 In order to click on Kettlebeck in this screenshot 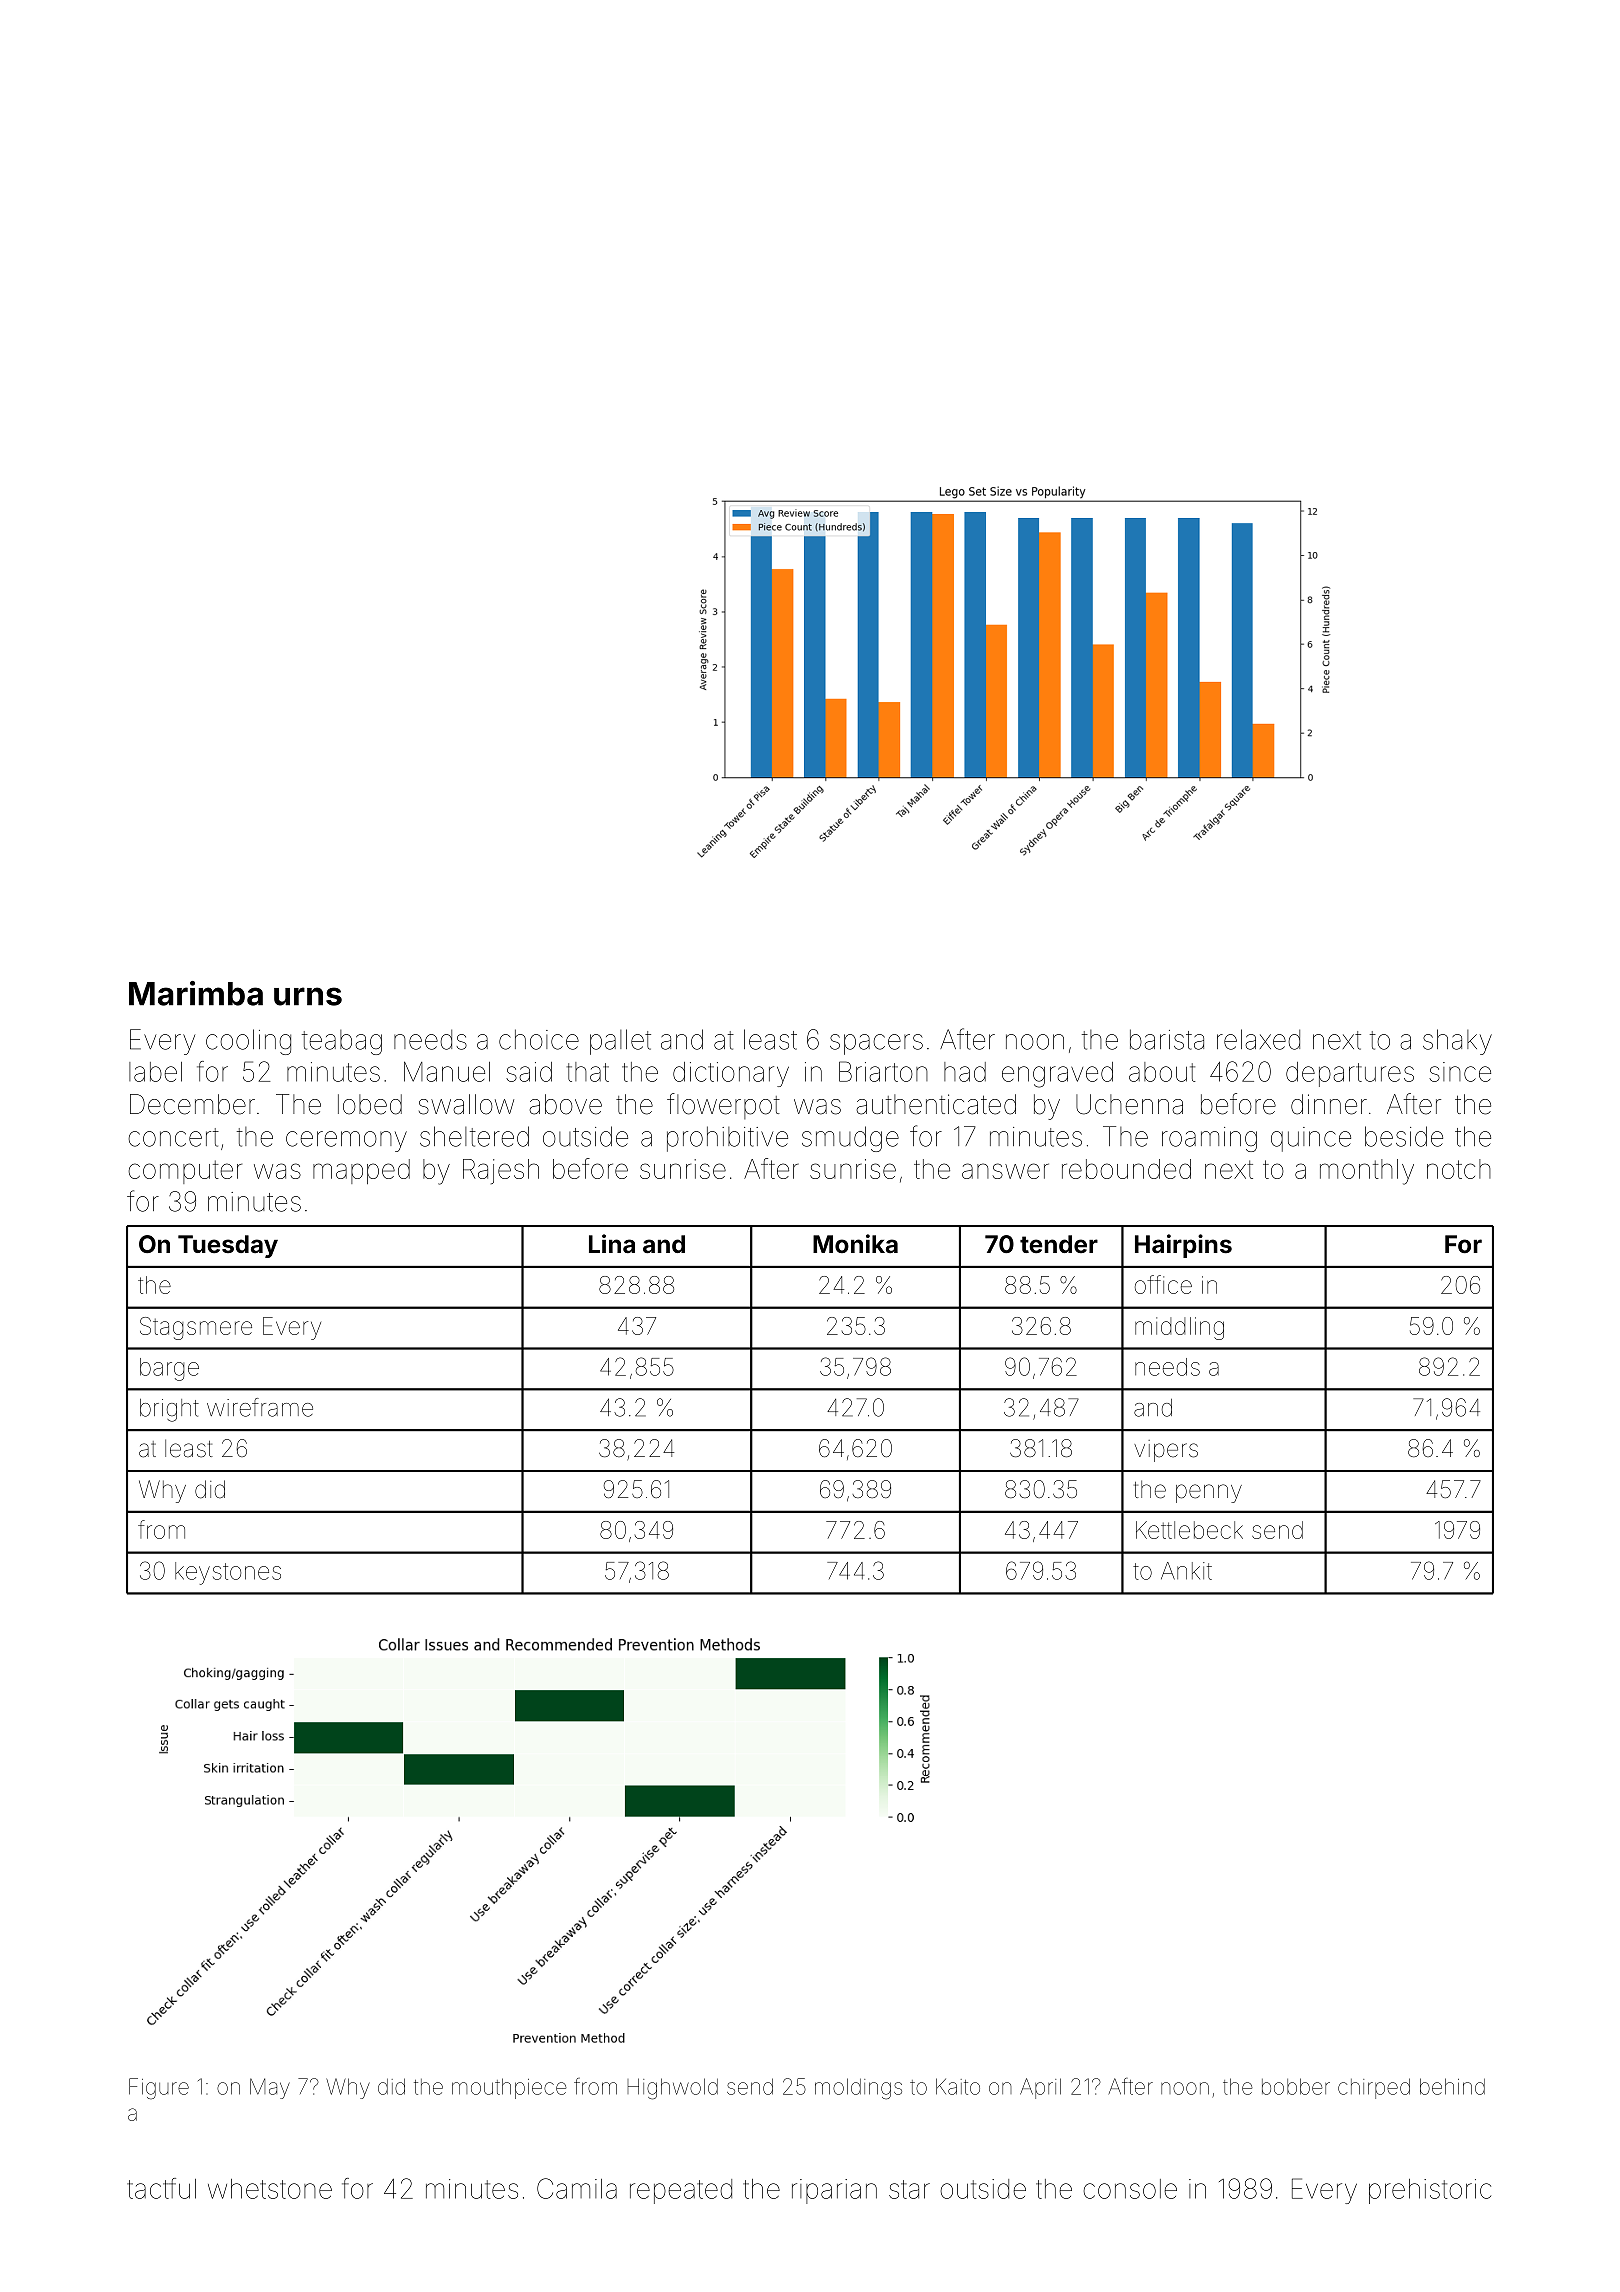, I will do `click(1189, 1530)`.
